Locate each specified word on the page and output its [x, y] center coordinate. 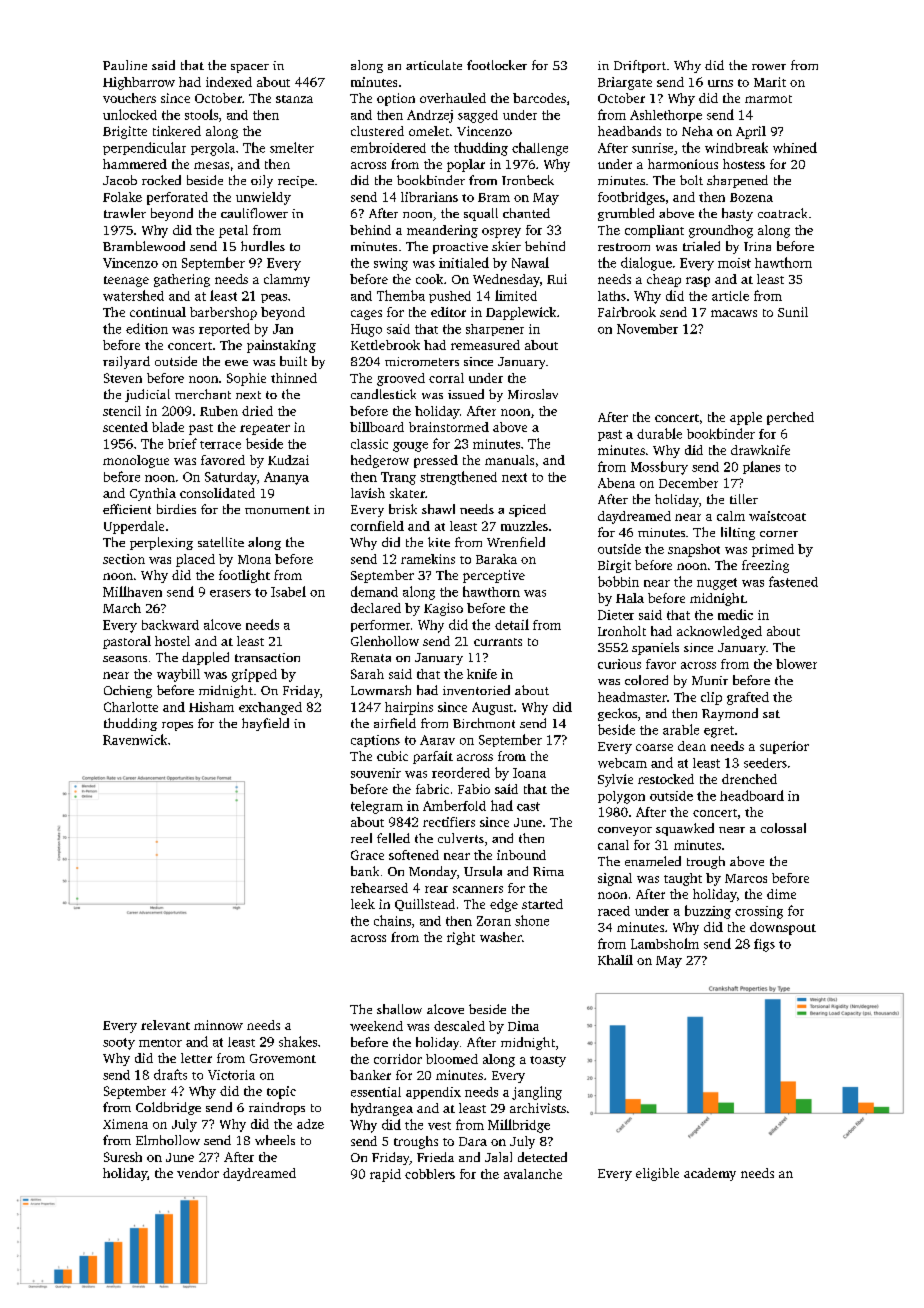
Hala [630, 598]
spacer [250, 68]
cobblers [430, 1174]
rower [769, 67]
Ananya [286, 478]
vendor [198, 1173]
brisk [403, 509]
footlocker [497, 65]
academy [710, 1174]
